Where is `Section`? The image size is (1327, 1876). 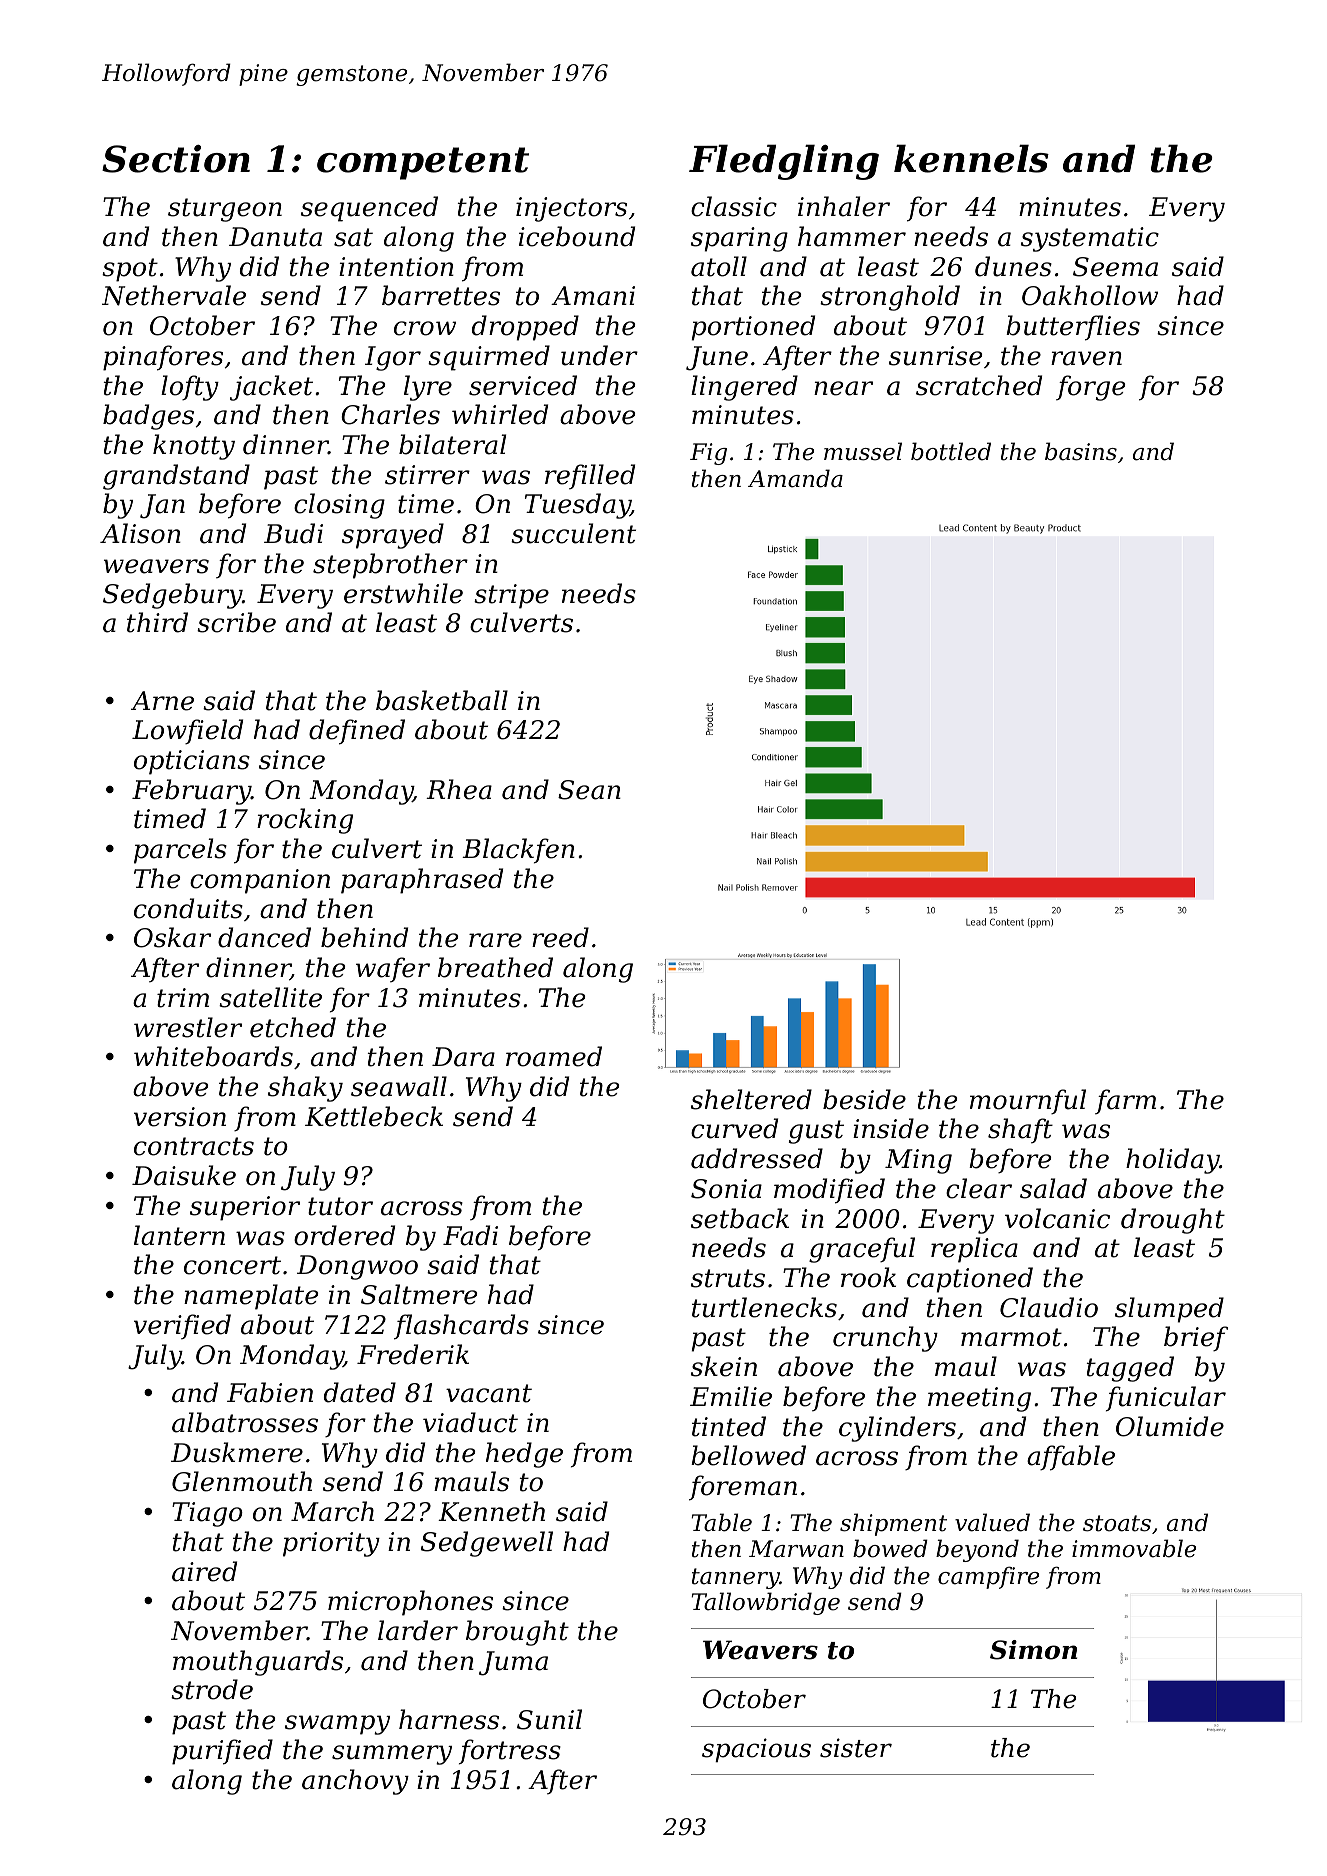 Section is located at coordinates (176, 159).
